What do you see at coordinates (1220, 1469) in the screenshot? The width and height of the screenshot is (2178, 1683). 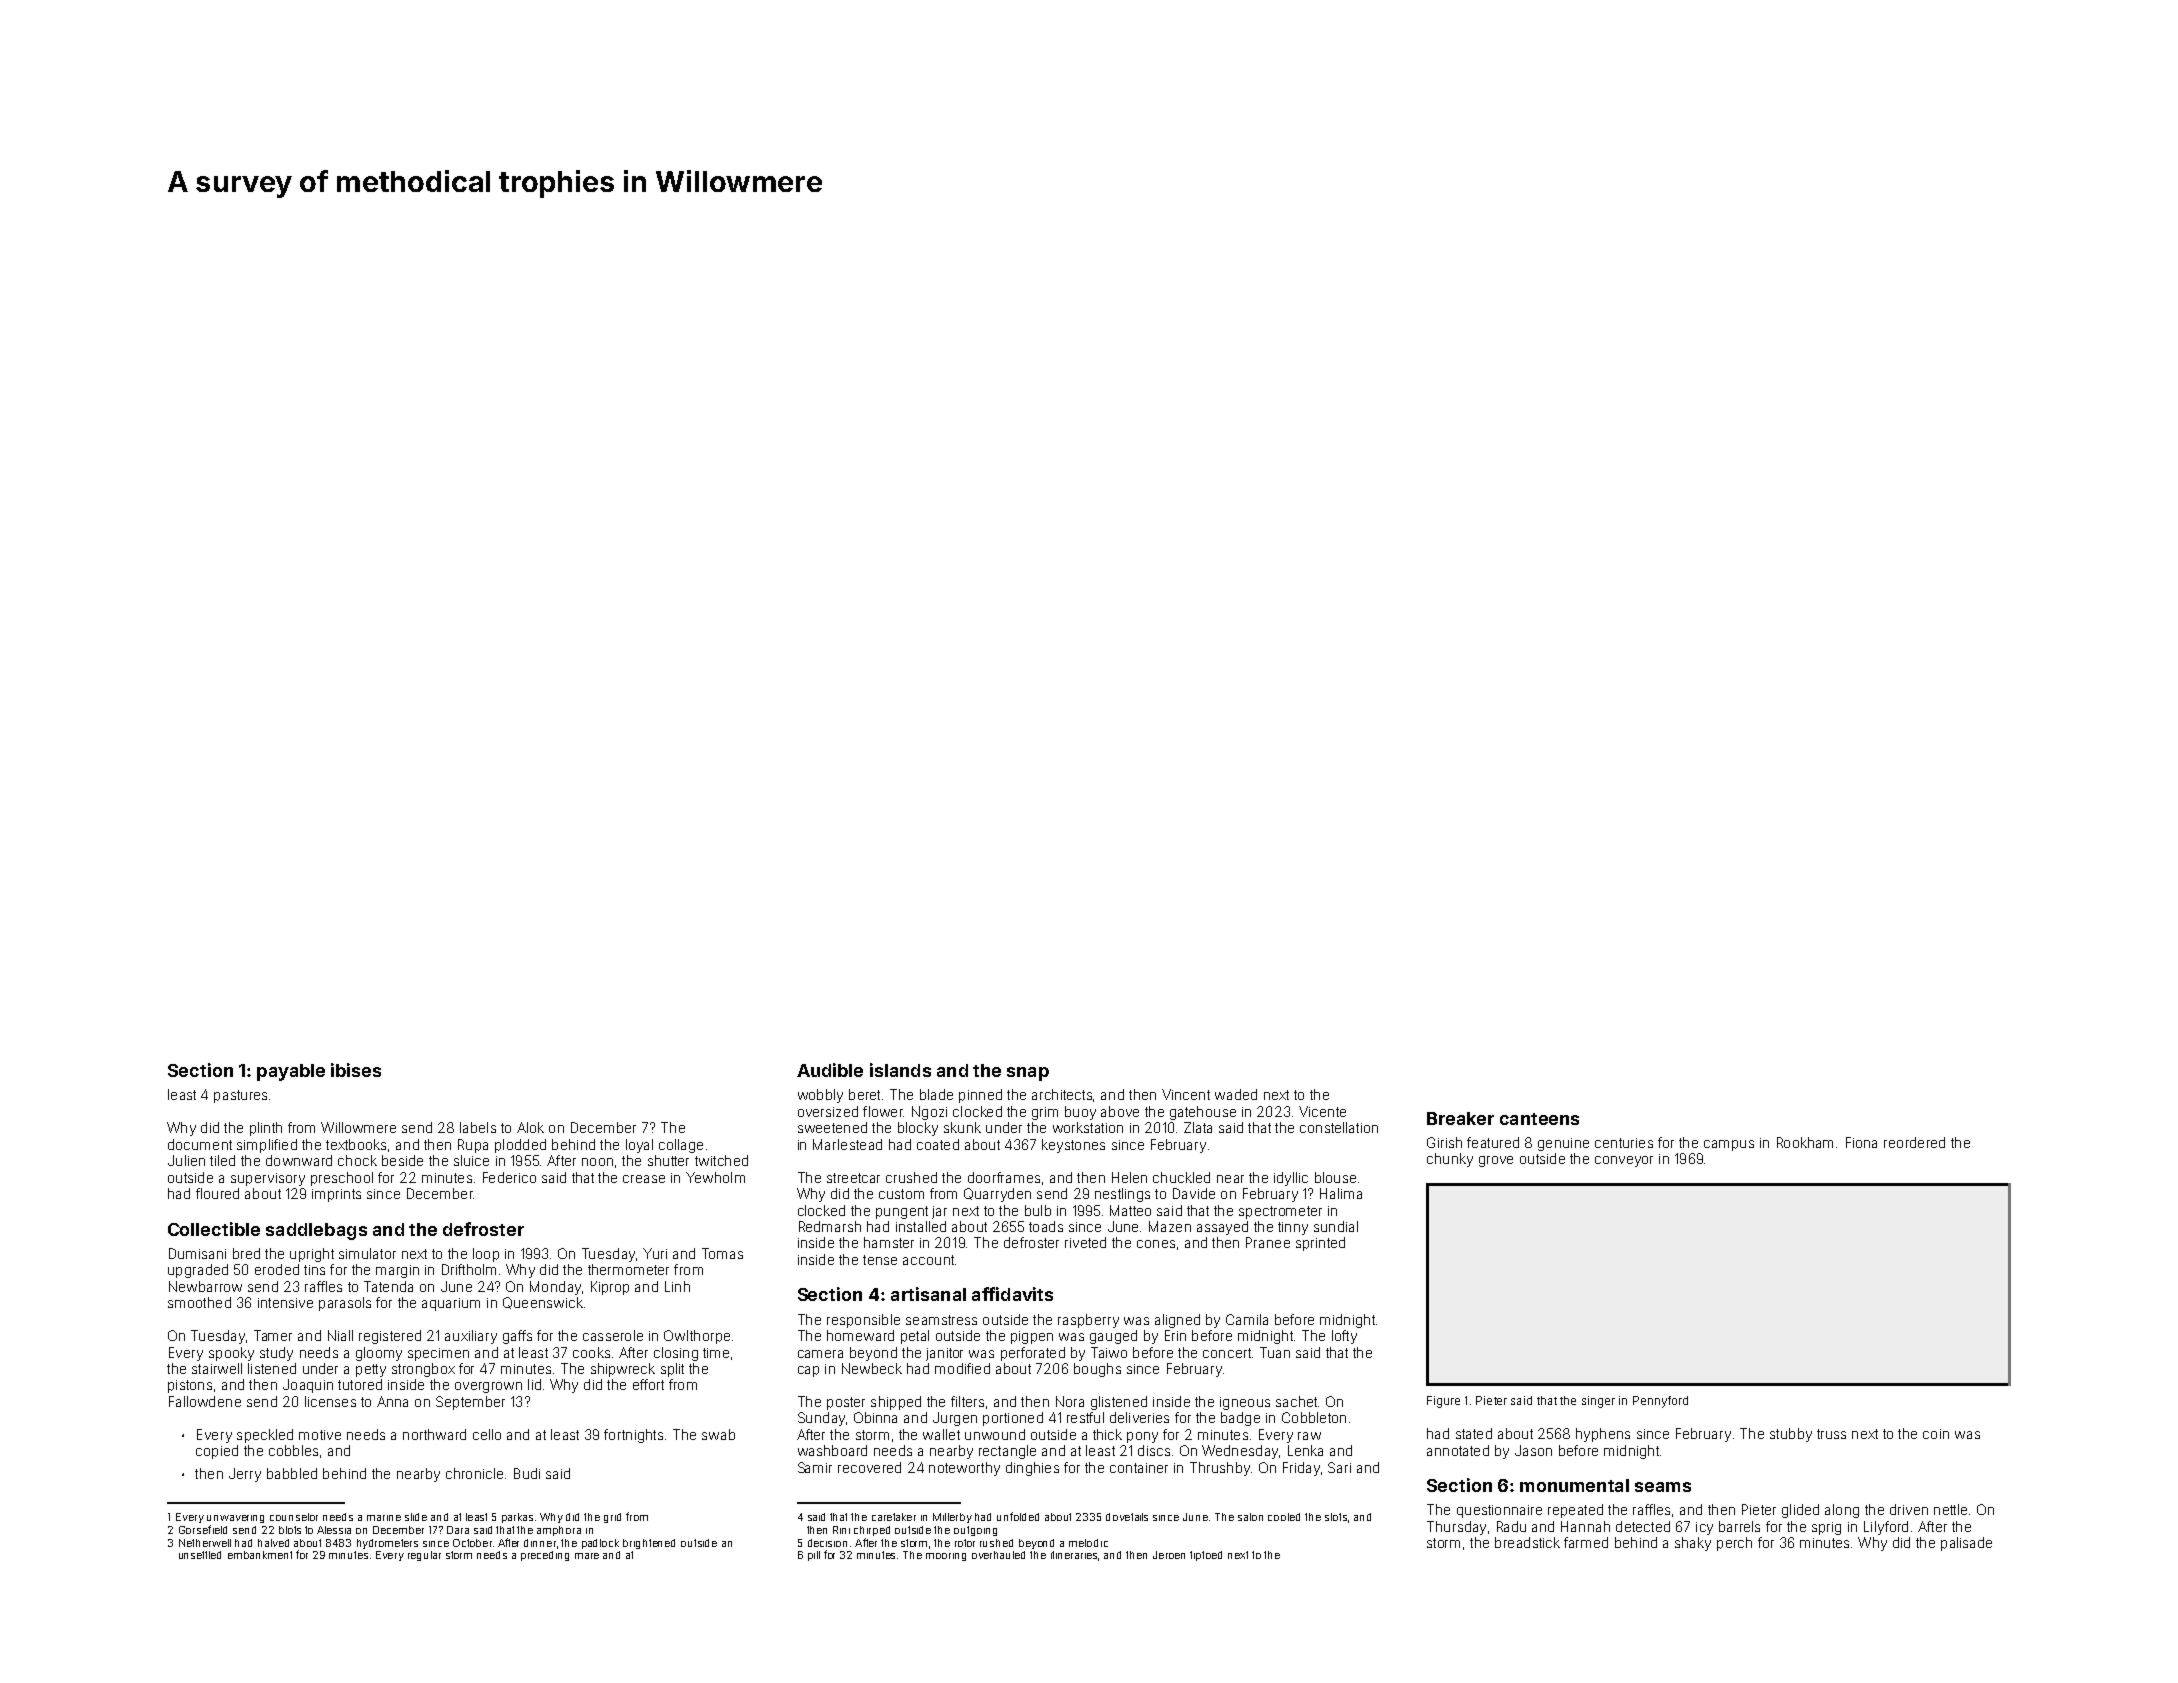 I see `Thrushby` at bounding box center [1220, 1469].
